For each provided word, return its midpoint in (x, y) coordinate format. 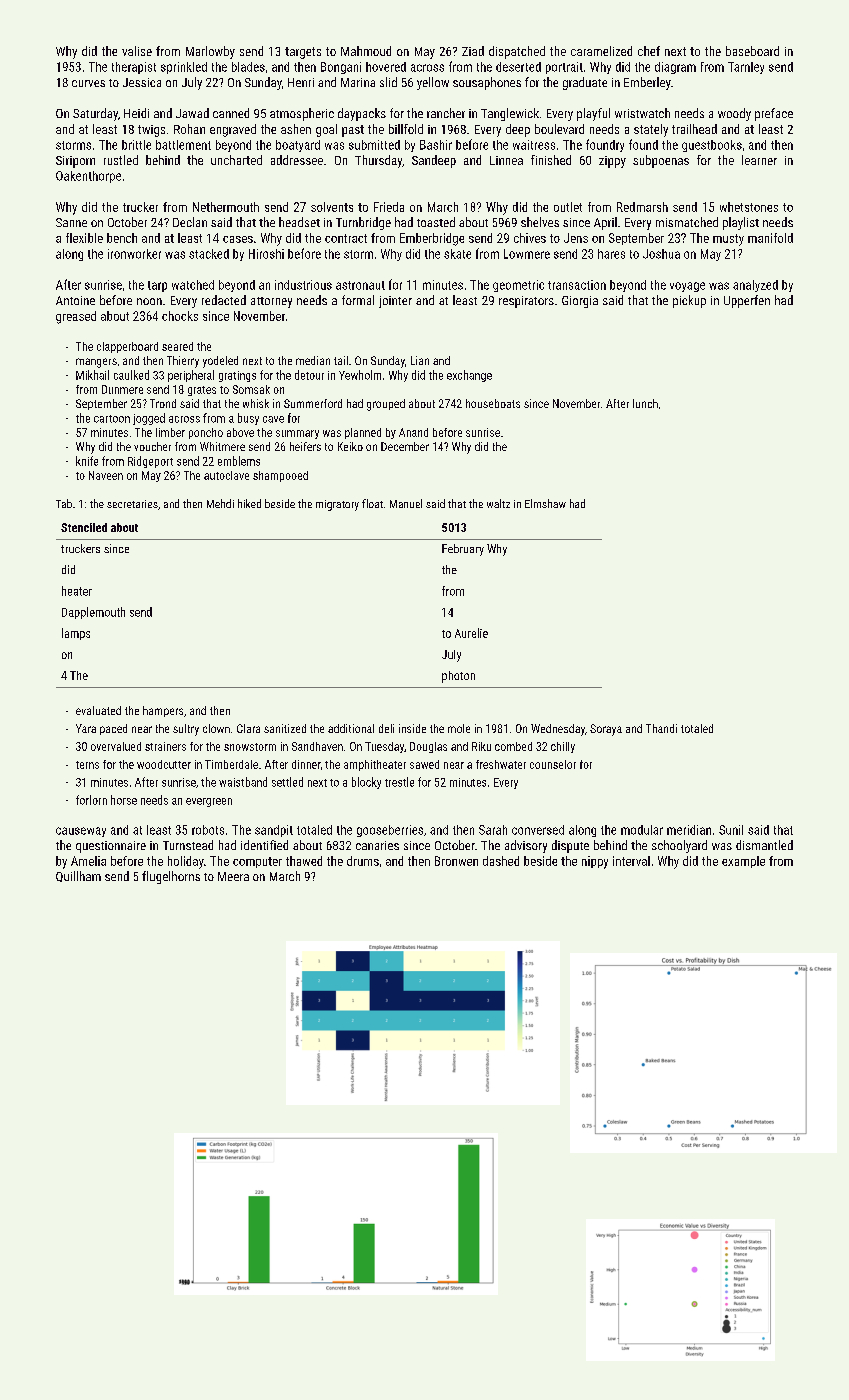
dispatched (517, 52)
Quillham (78, 876)
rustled (121, 160)
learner (759, 160)
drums (363, 861)
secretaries (132, 504)
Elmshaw (545, 503)
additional (351, 728)
